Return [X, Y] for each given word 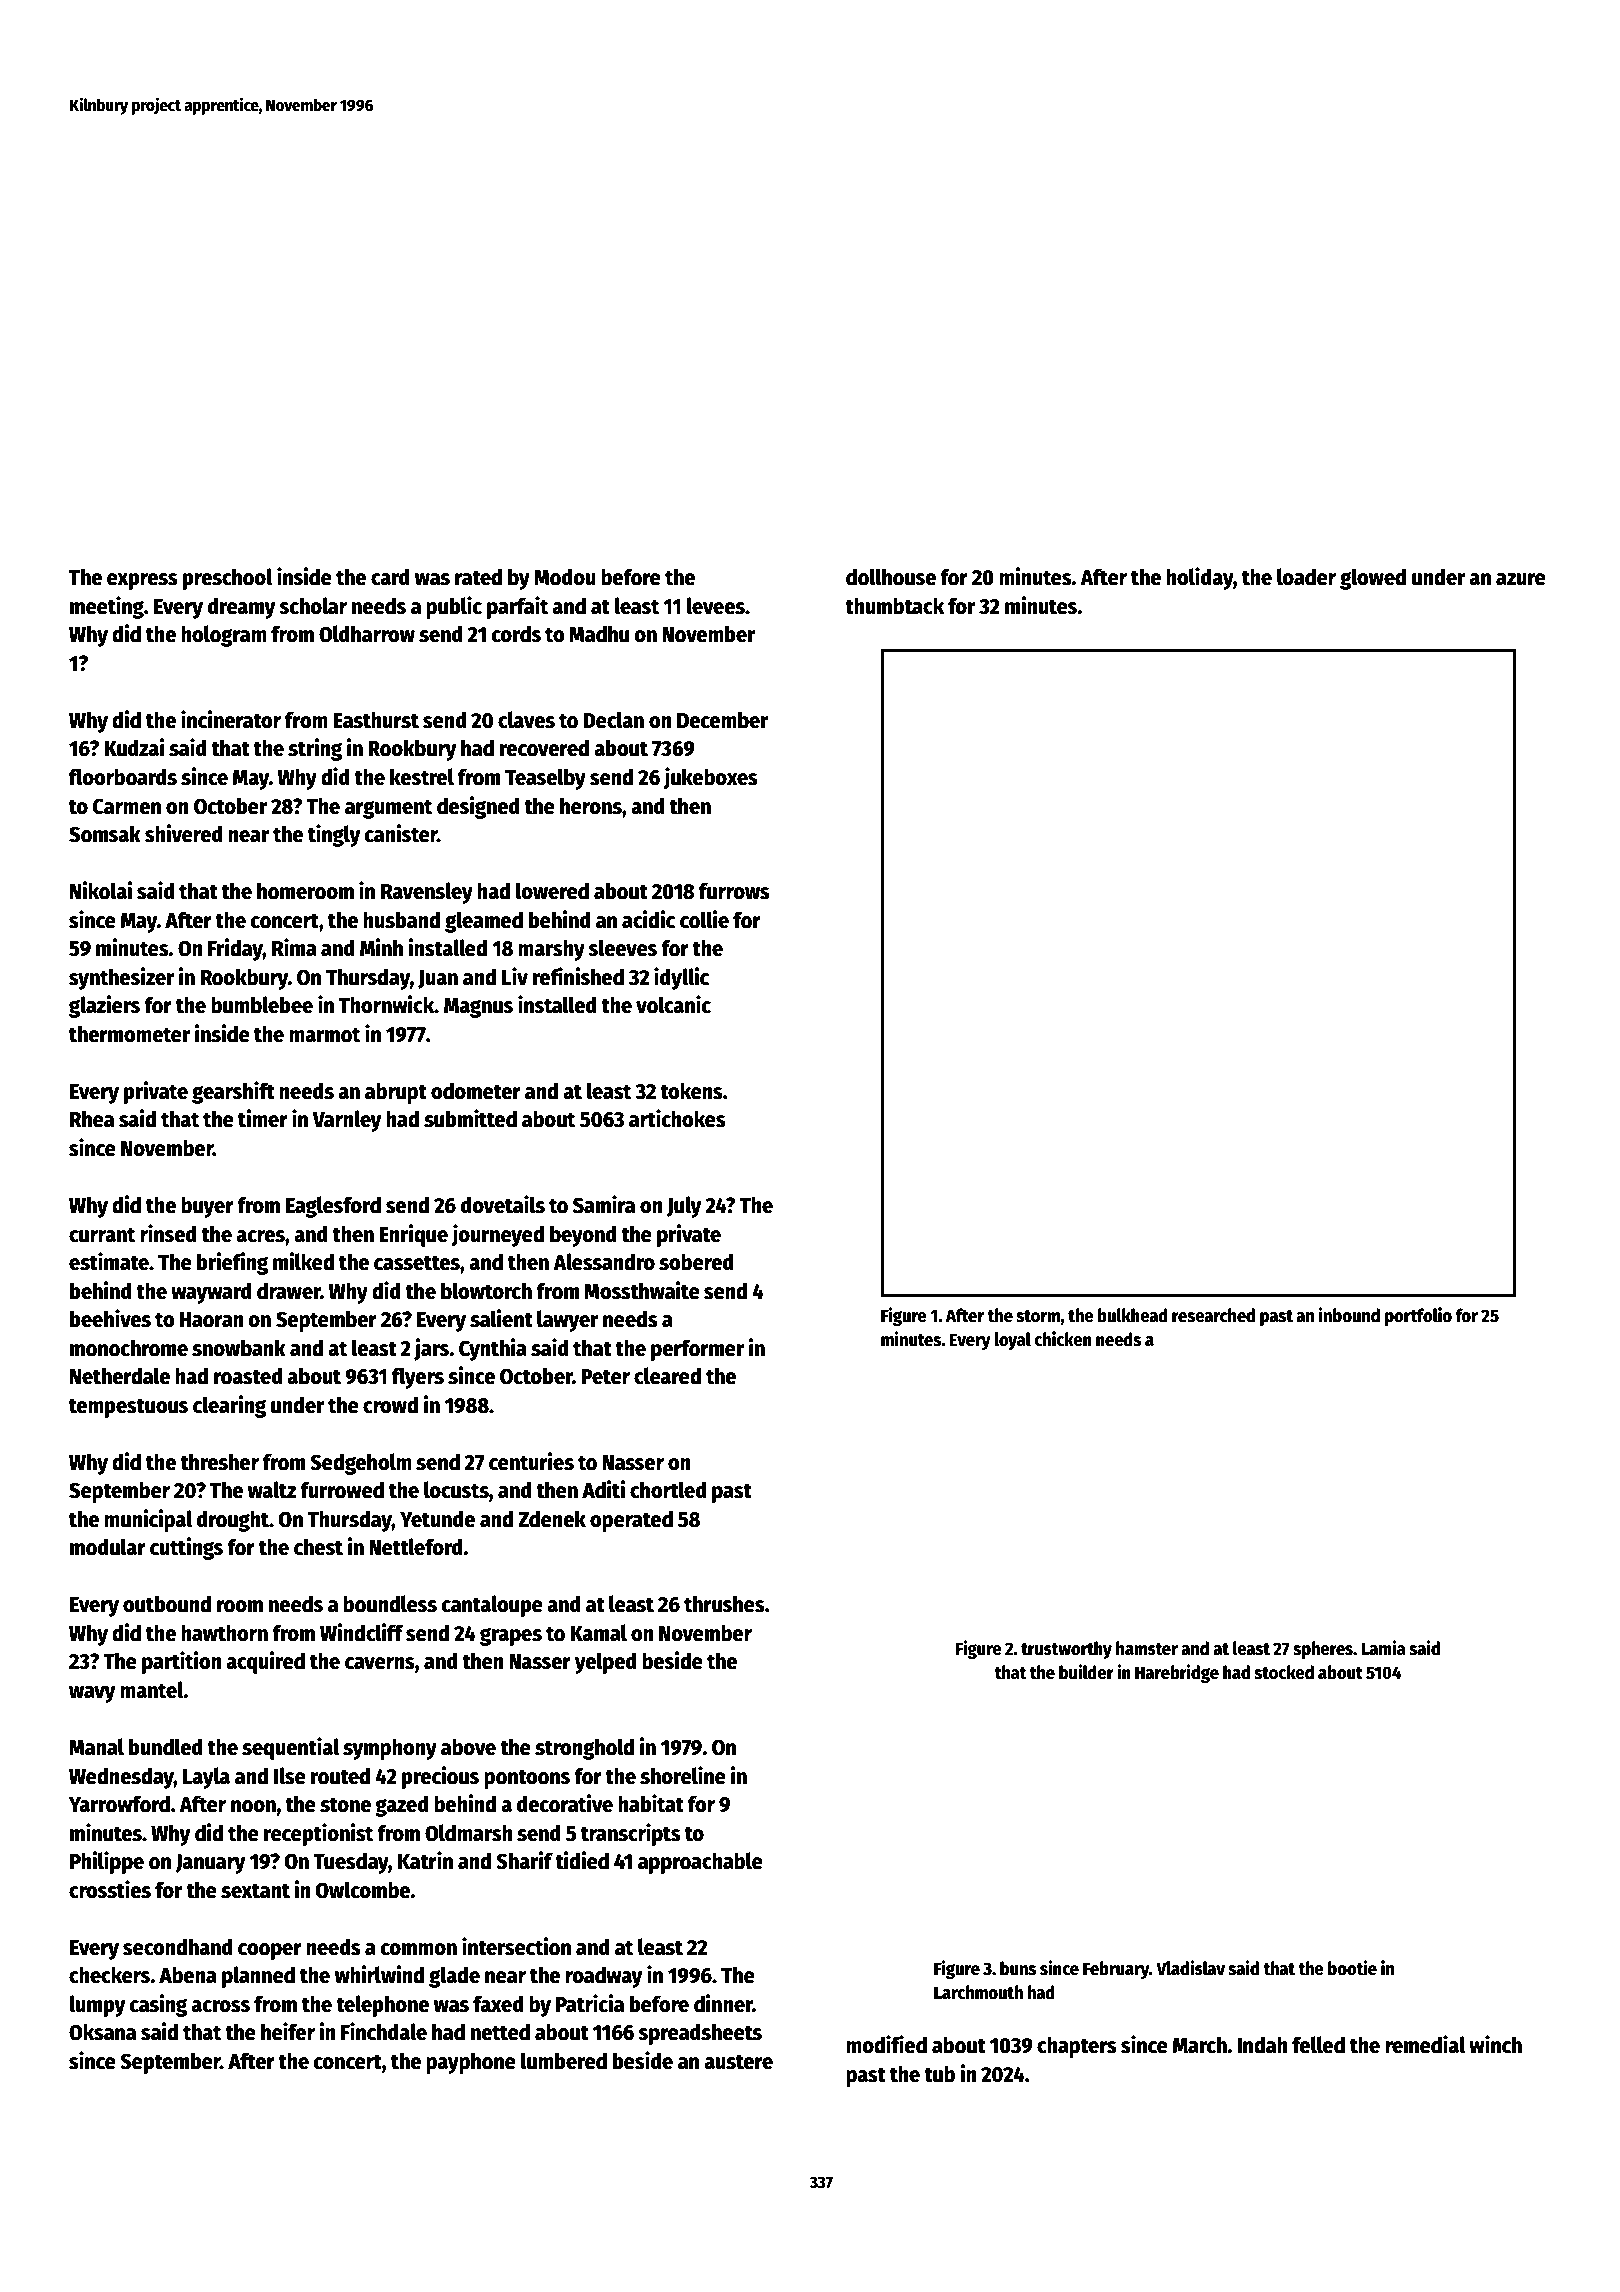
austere [738, 2062]
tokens [691, 1091]
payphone [471, 2063]
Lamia [1383, 1648]
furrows [734, 891]
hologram [224, 636]
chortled [668, 1490]
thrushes [724, 1604]
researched [1213, 1315]
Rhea [92, 1119]
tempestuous [128, 1408]
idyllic [681, 978]
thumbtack [894, 606]
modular [108, 1547]
